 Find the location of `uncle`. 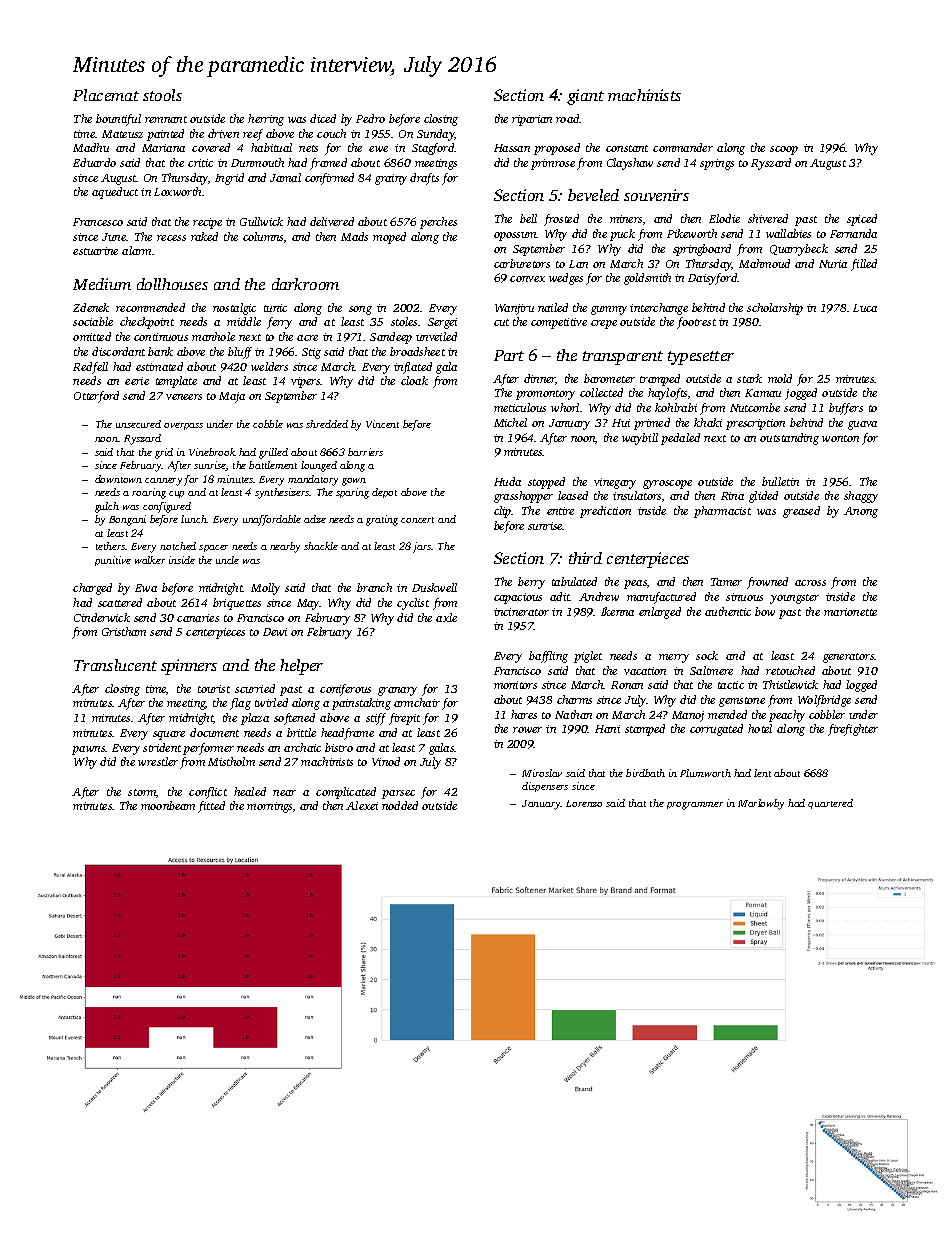

uncle is located at coordinates (227, 560).
